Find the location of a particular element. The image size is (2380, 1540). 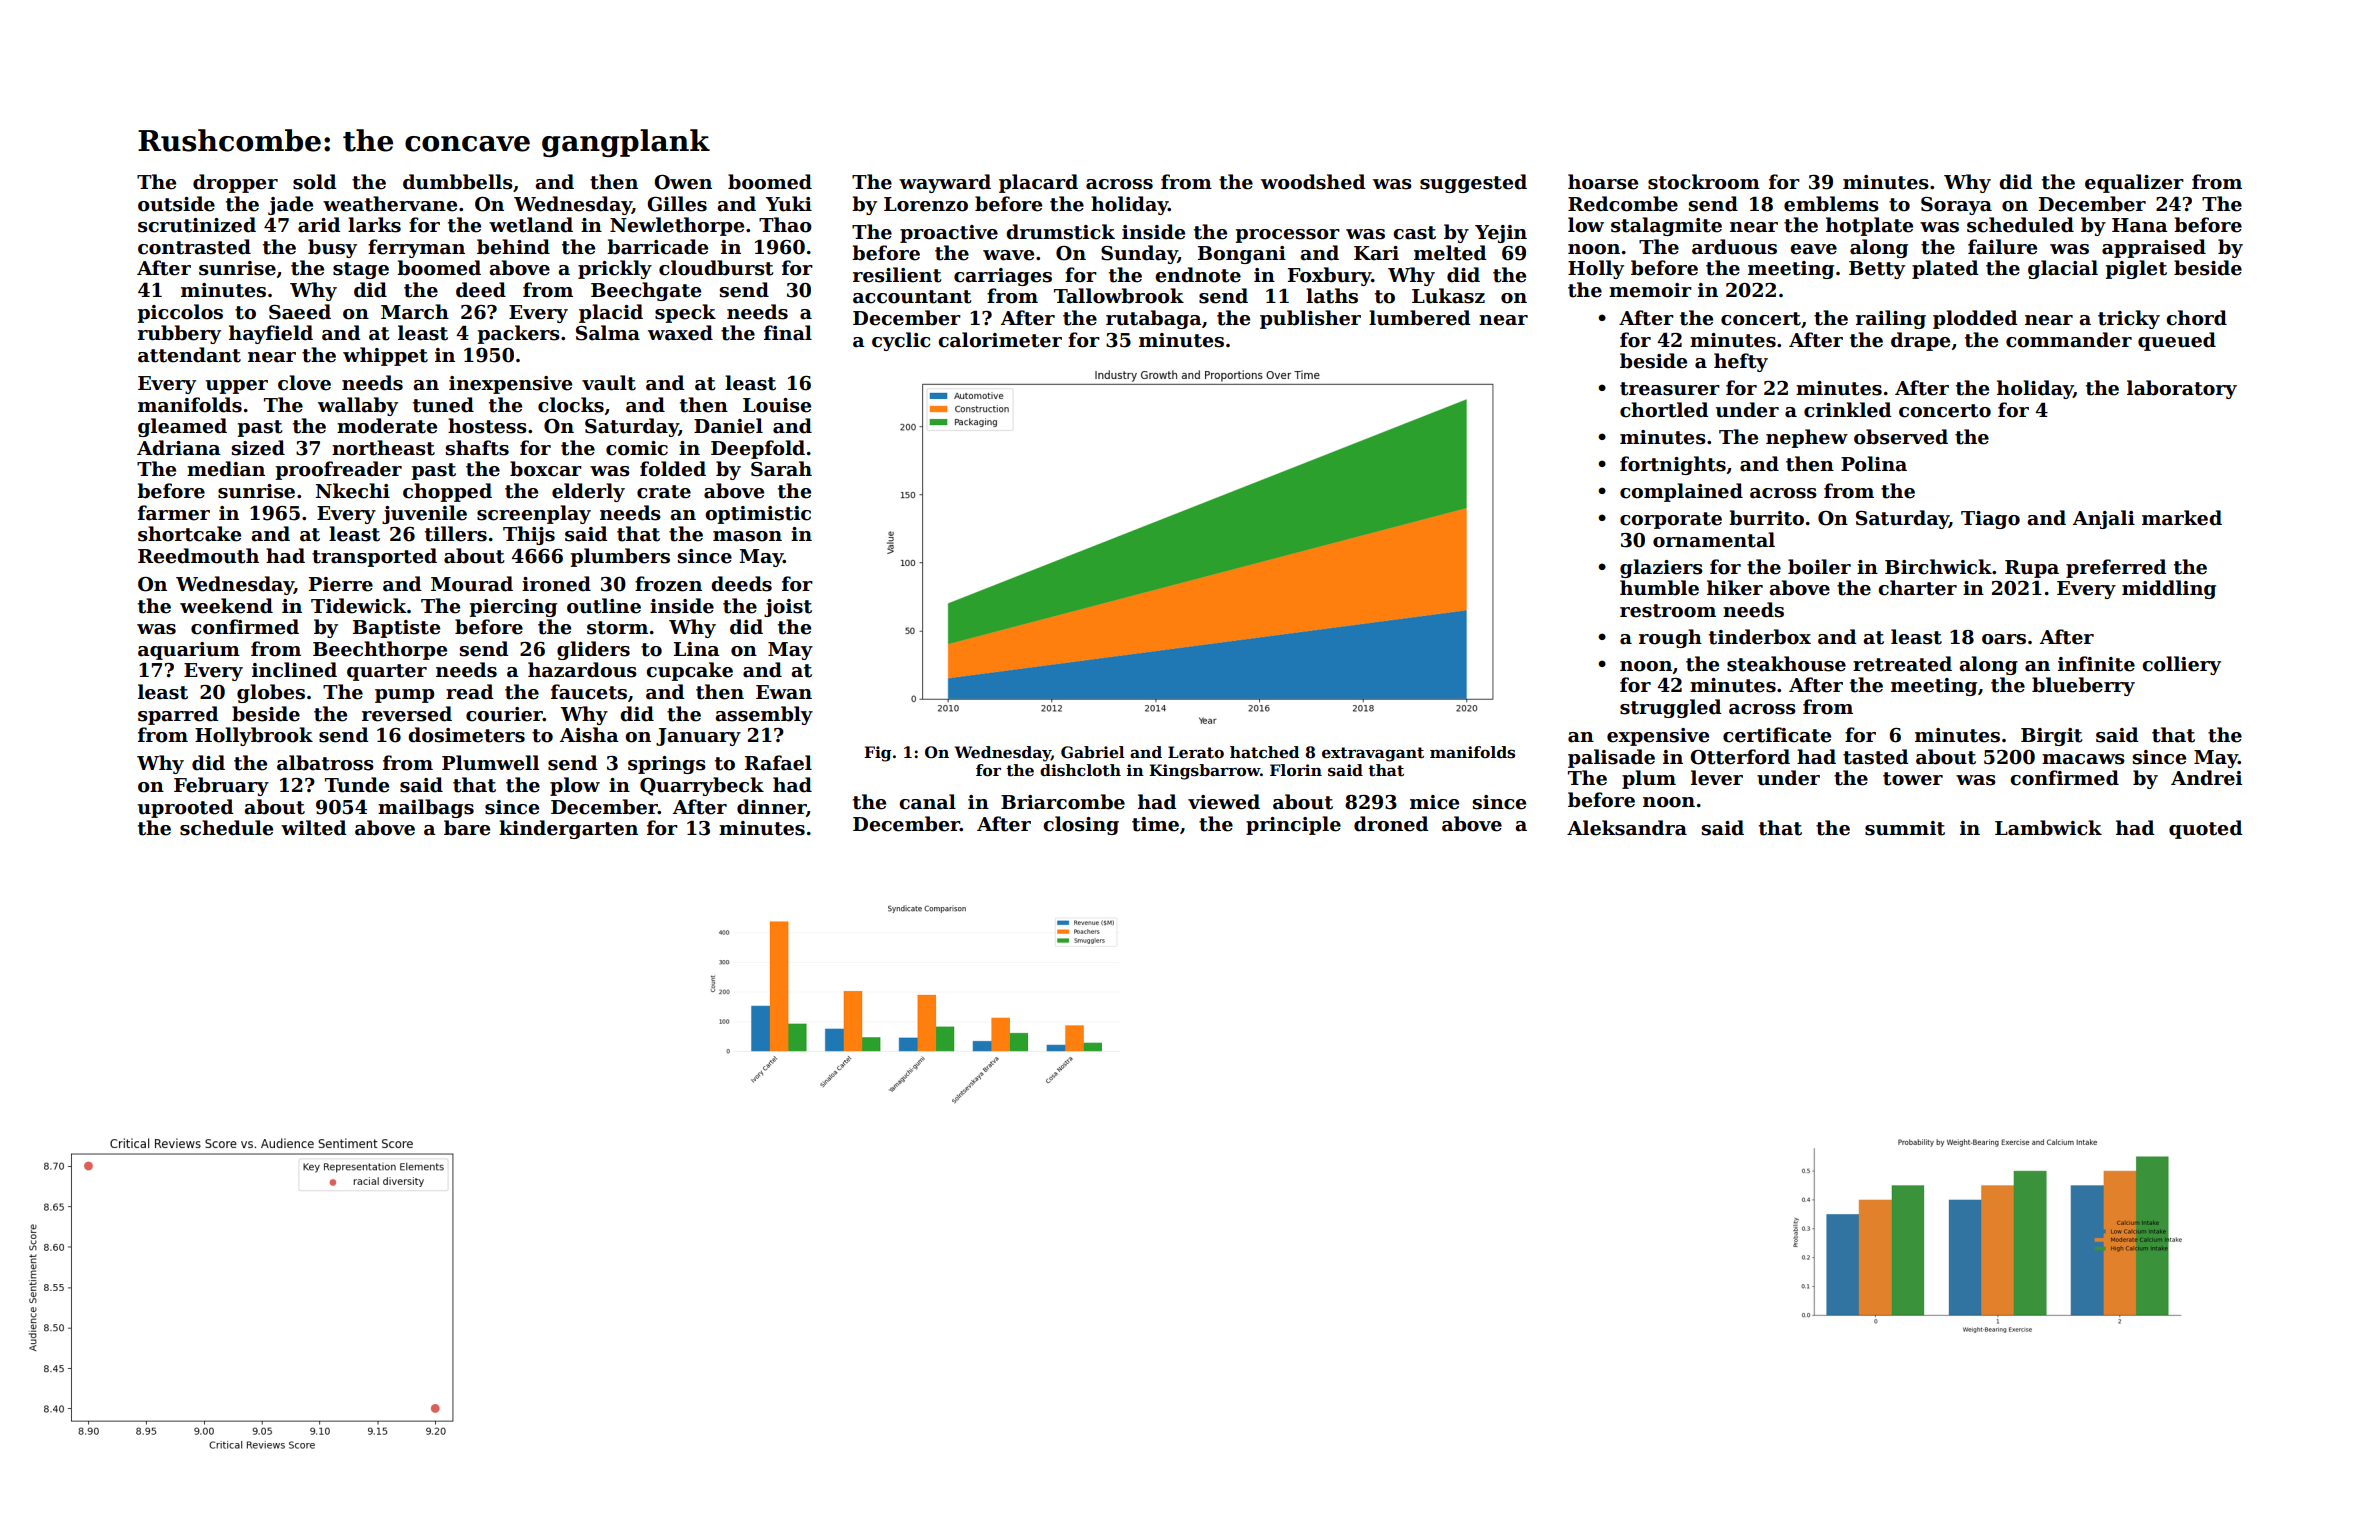

equalizer is located at coordinates (2134, 183).
